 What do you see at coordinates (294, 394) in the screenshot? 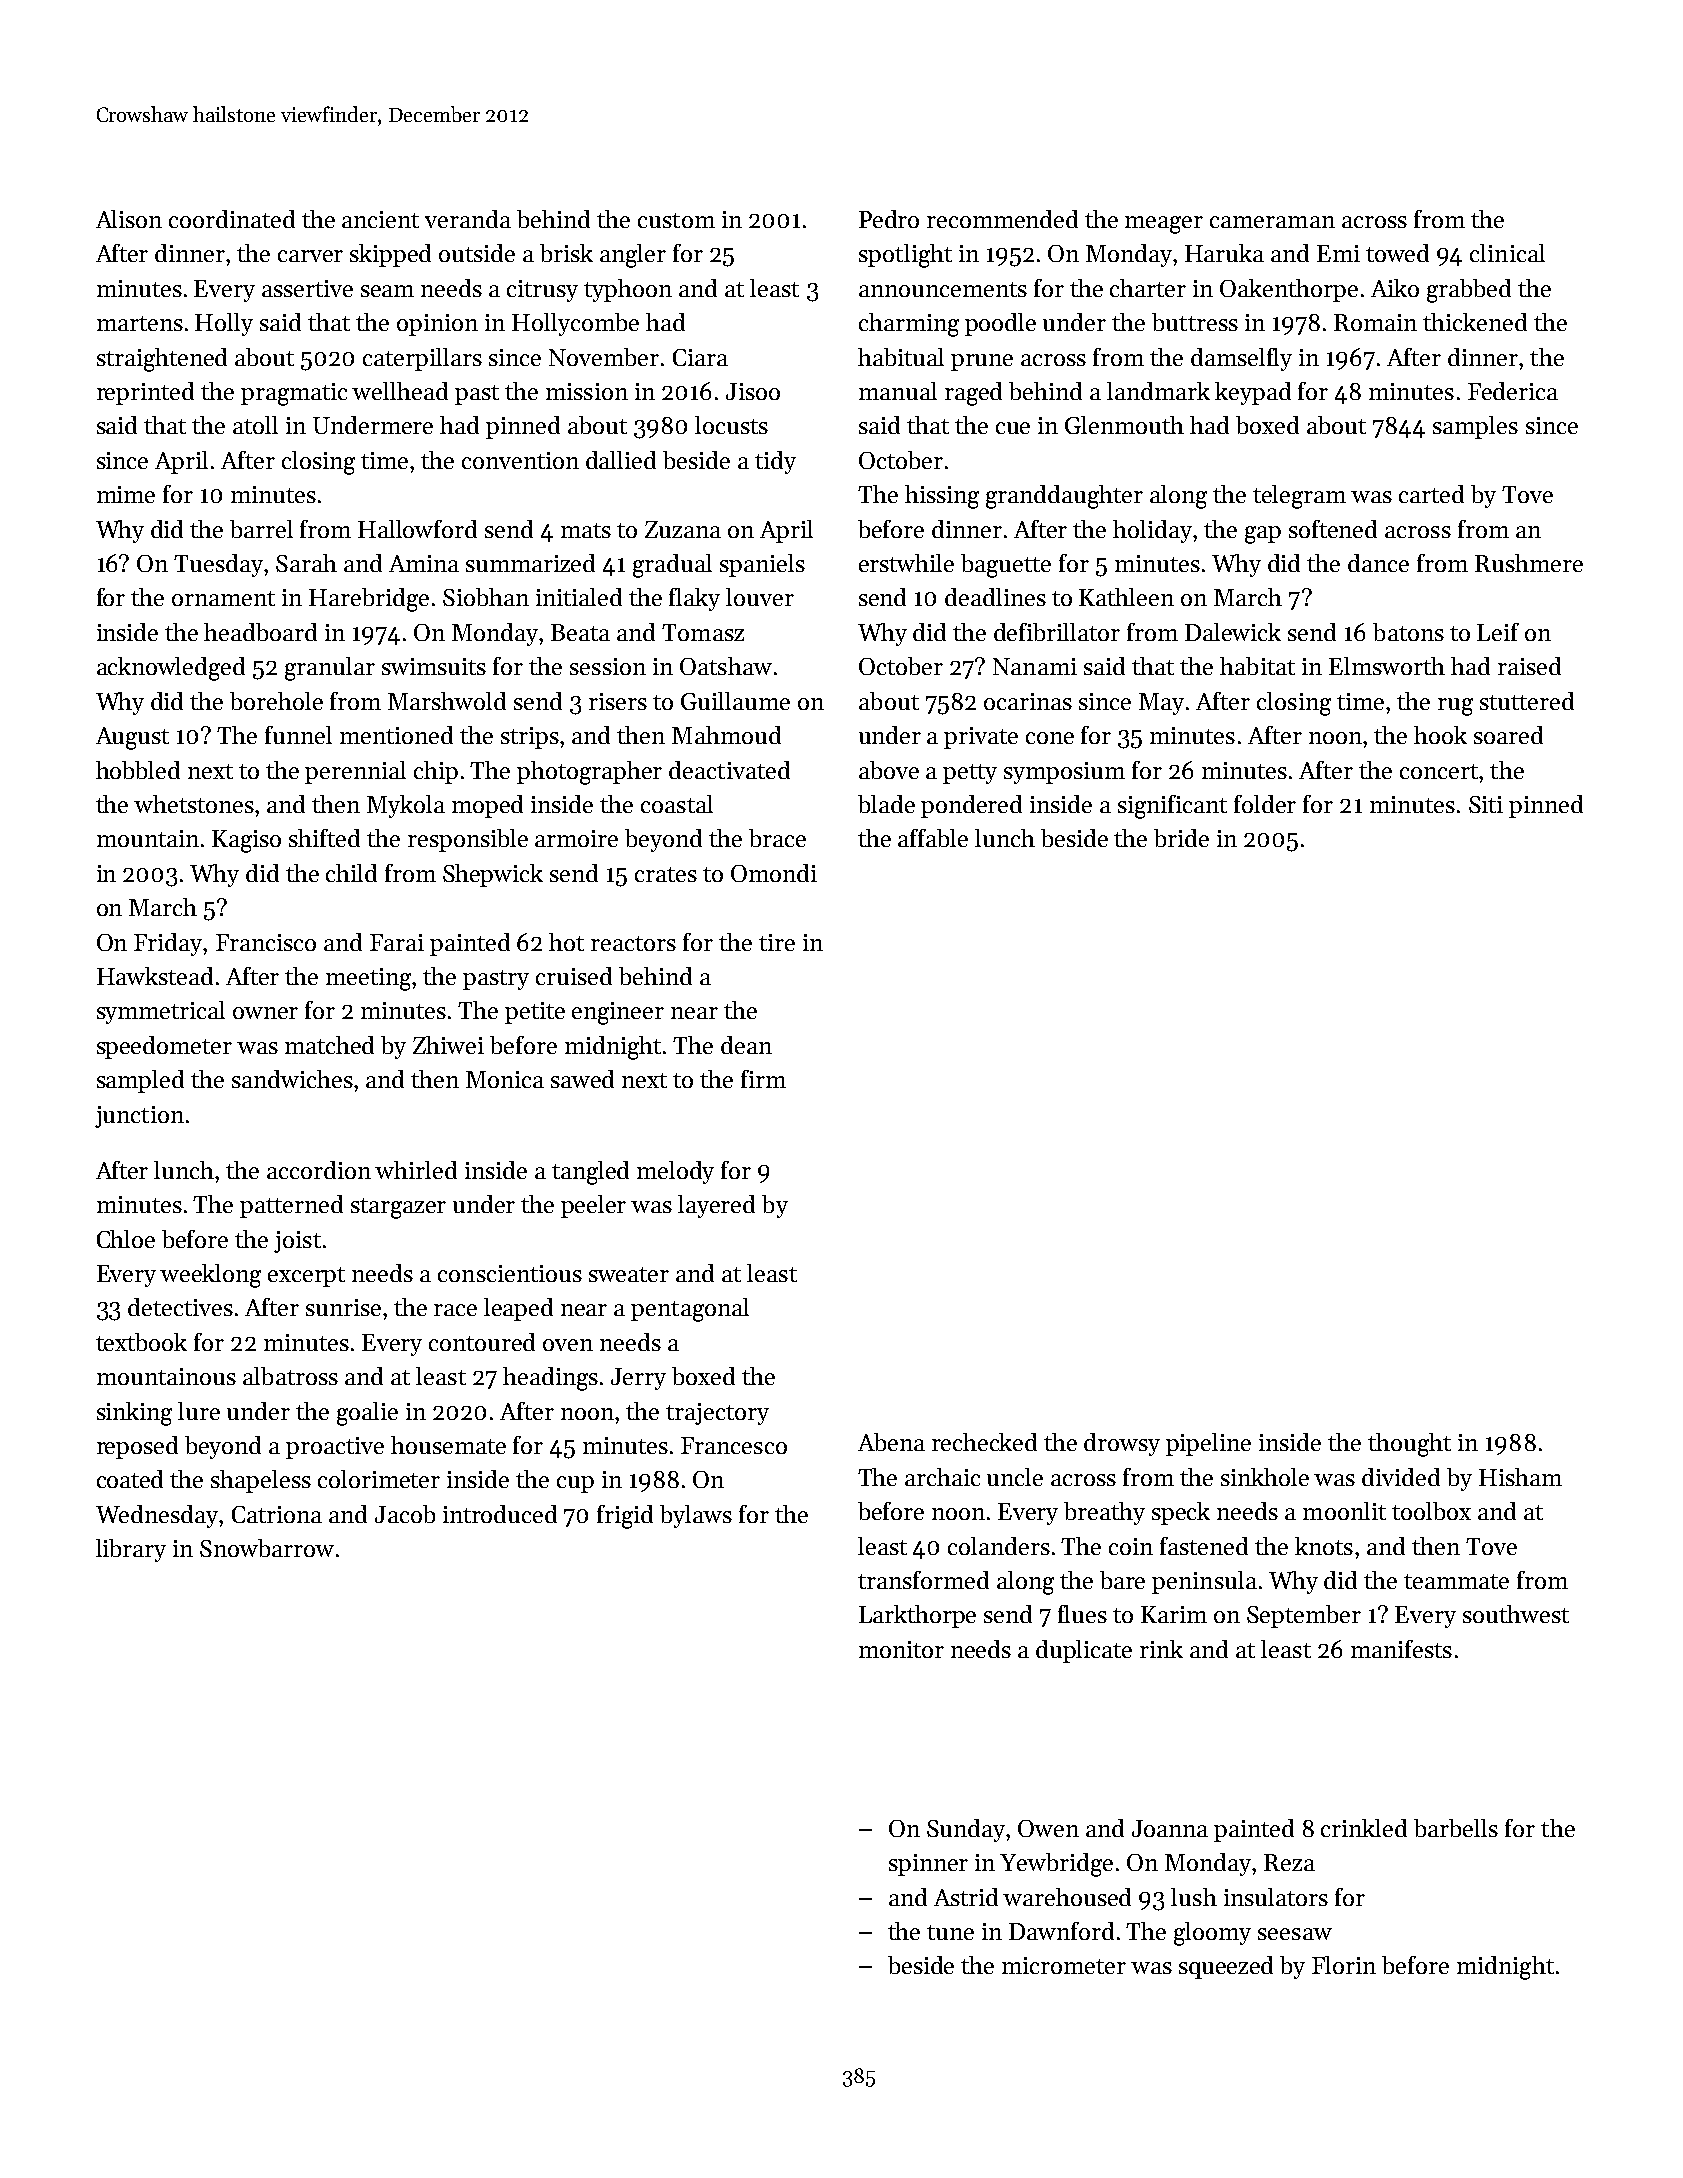
I see `pragmatic` at bounding box center [294, 394].
